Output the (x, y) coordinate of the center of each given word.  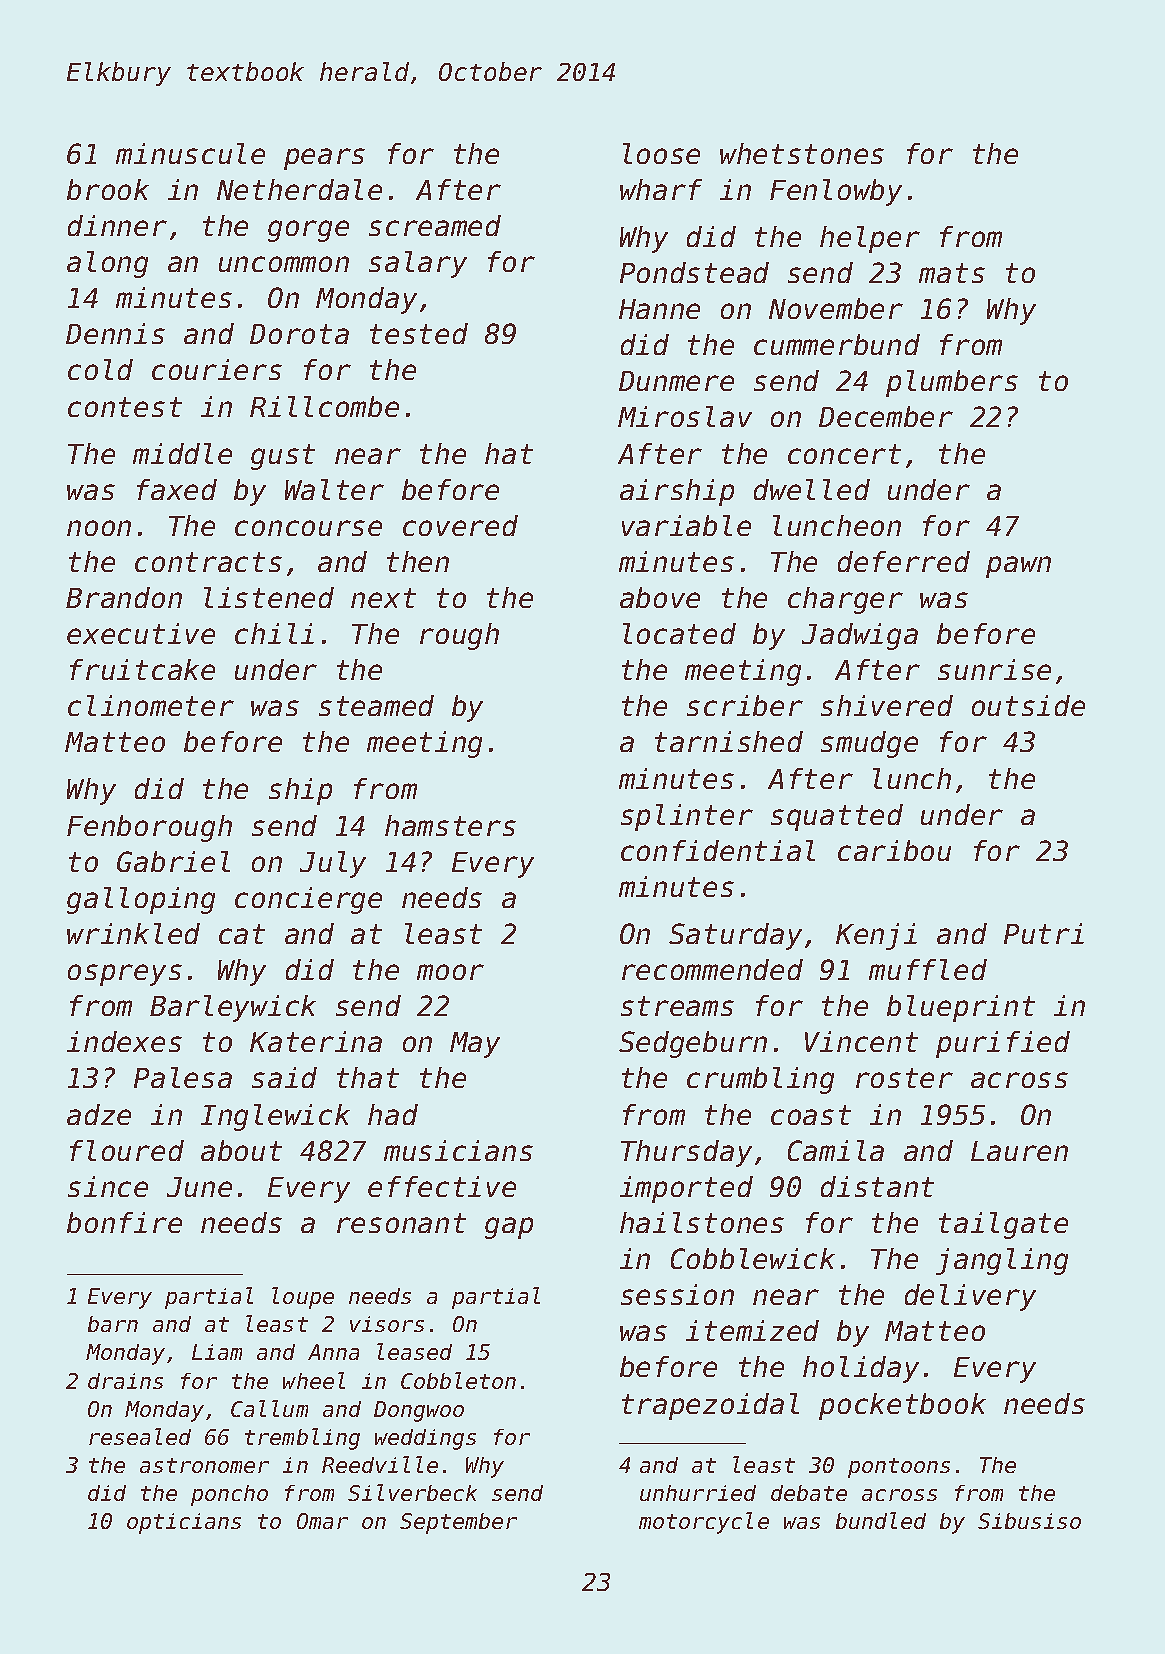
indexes (124, 1041)
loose (661, 153)
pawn (1018, 567)
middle (182, 453)
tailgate (1003, 1225)
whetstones (802, 153)
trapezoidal (710, 1406)
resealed (140, 1436)
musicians (458, 1150)
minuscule (190, 153)
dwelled (812, 489)
